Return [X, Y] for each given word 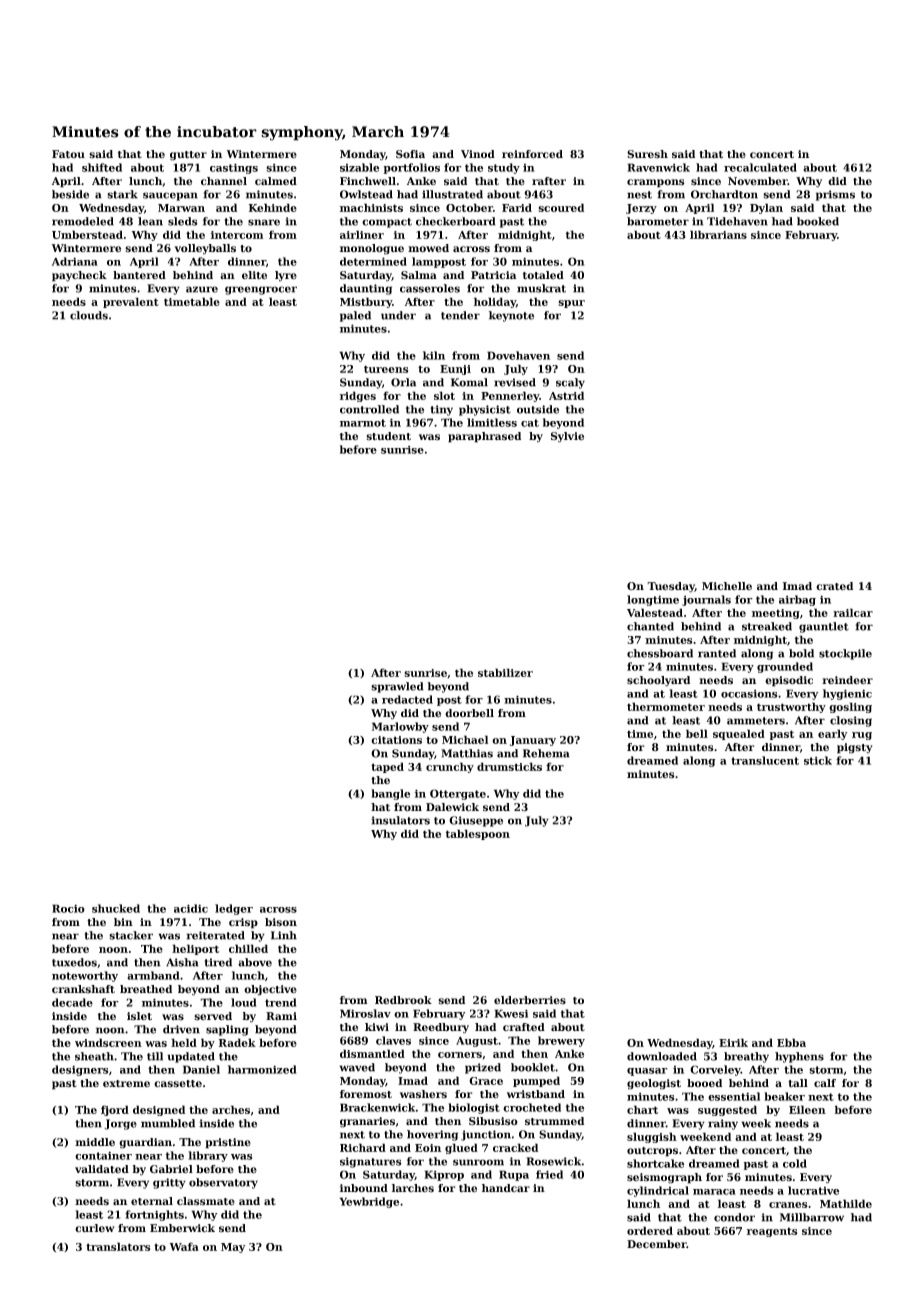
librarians [718, 234]
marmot [363, 423]
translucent [765, 760]
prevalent [131, 302]
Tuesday [671, 587]
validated [102, 1169]
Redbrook [403, 1000]
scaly [570, 383]
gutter [188, 156]
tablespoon [478, 834]
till [155, 1056]
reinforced [532, 154]
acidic [191, 908]
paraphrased [484, 437]
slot [444, 395]
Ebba [791, 1042]
